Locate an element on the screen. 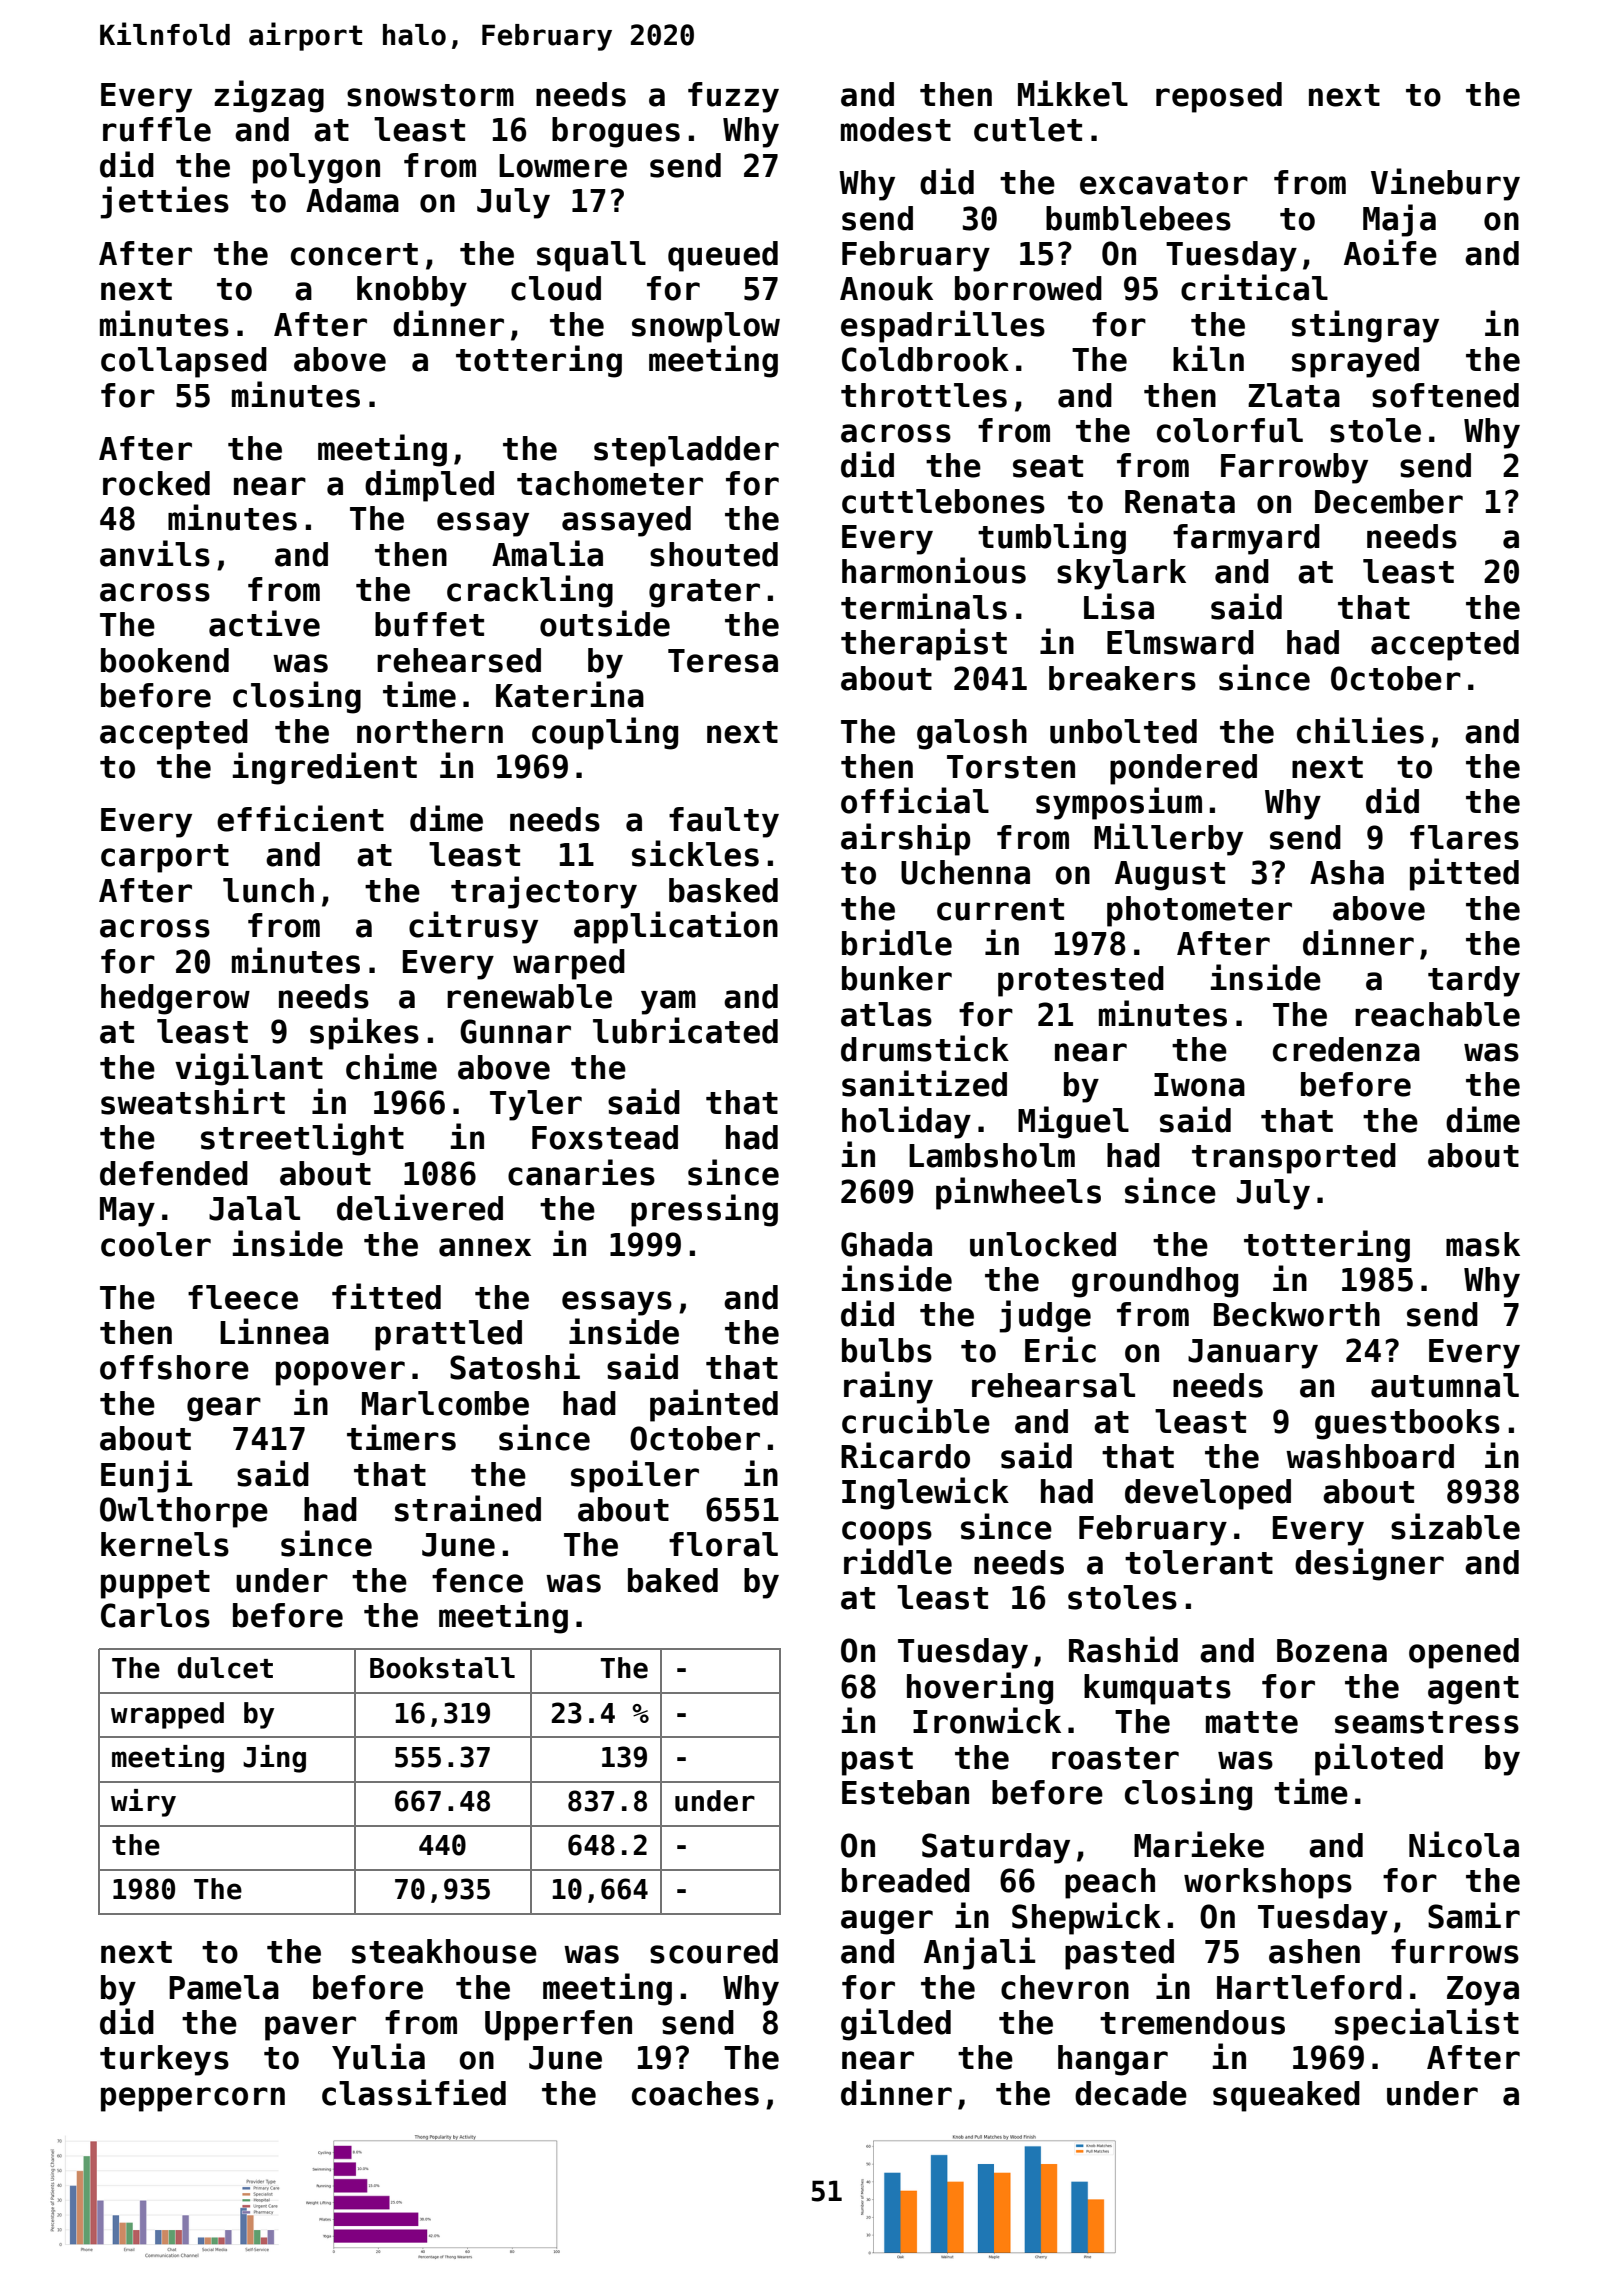  transported is located at coordinates (1294, 1158).
